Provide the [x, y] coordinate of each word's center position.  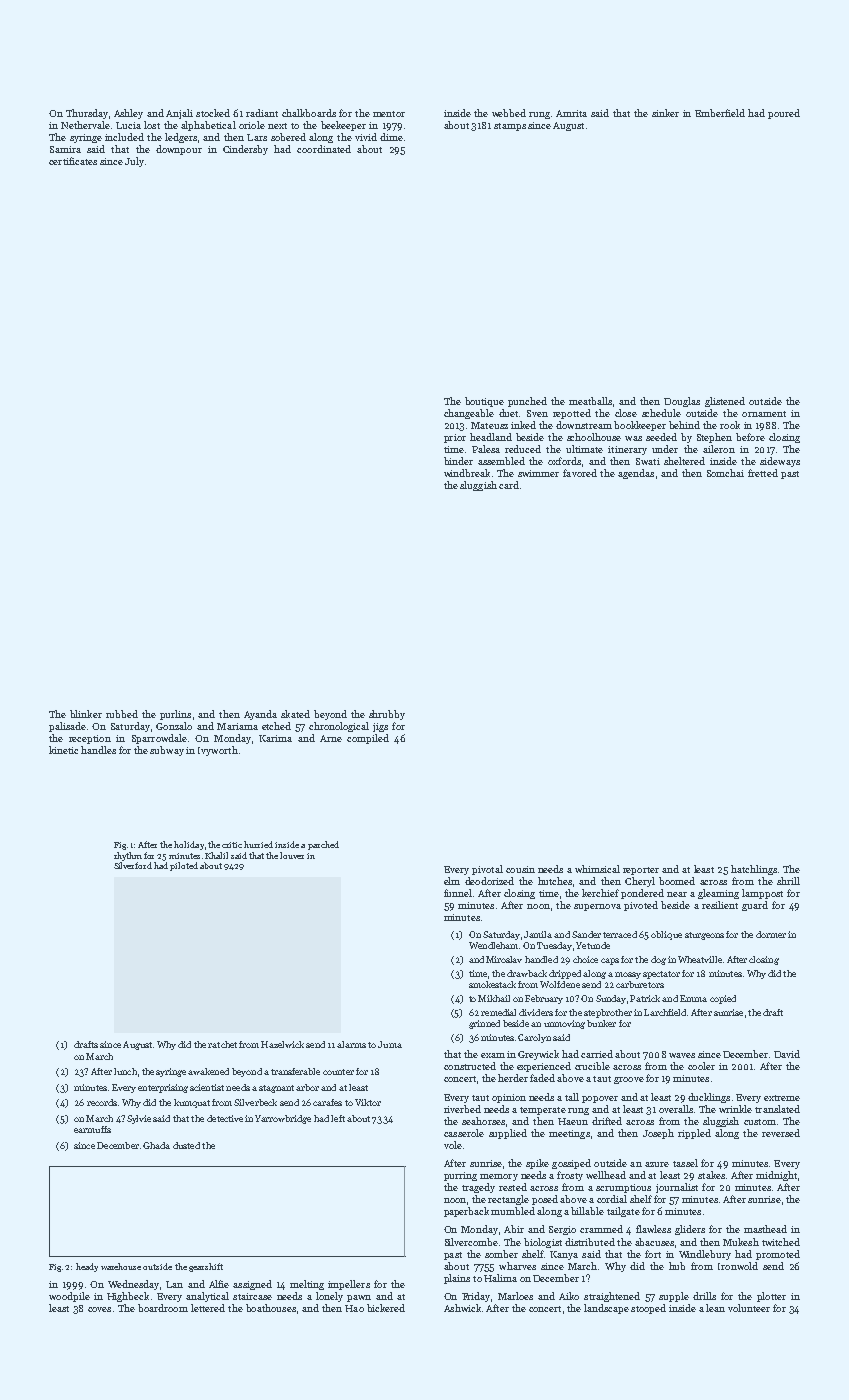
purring [460, 1176]
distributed [590, 1242]
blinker [86, 714]
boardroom [163, 1308]
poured [784, 114]
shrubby [387, 715]
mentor [389, 114]
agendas [636, 474]
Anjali [179, 114]
